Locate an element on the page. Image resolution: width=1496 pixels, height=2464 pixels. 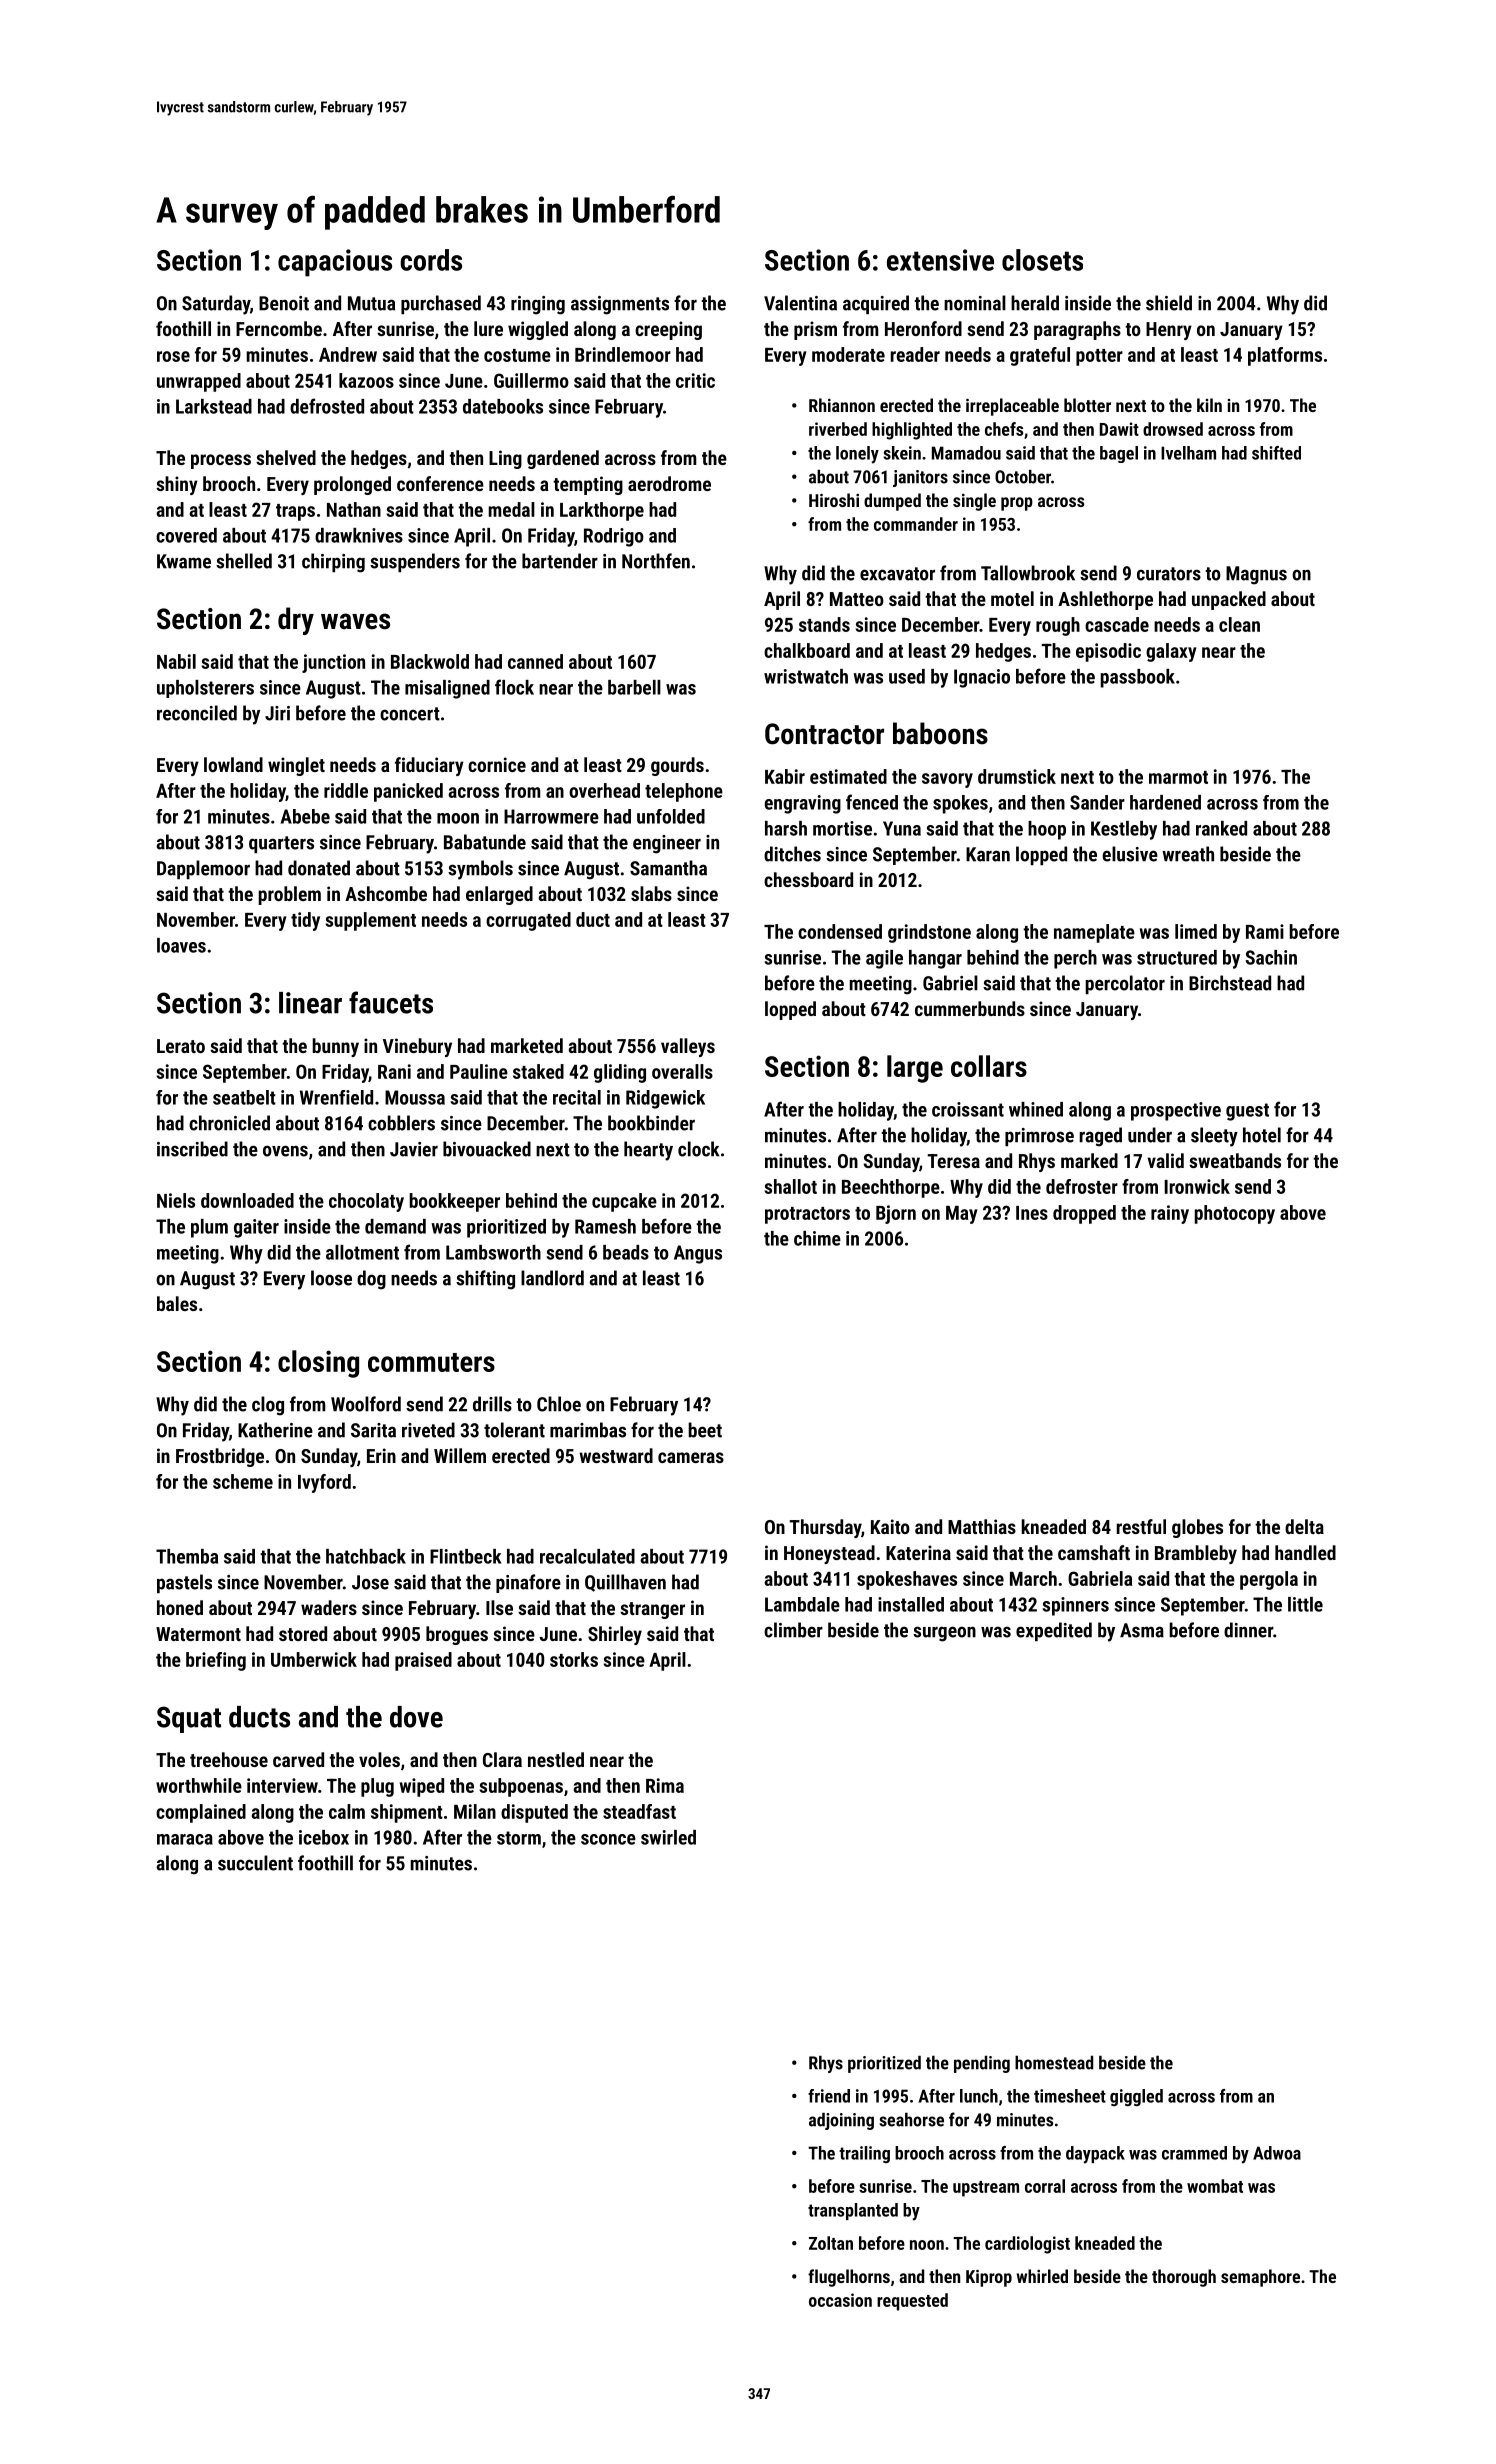
Zoltan is located at coordinates (831, 2243).
